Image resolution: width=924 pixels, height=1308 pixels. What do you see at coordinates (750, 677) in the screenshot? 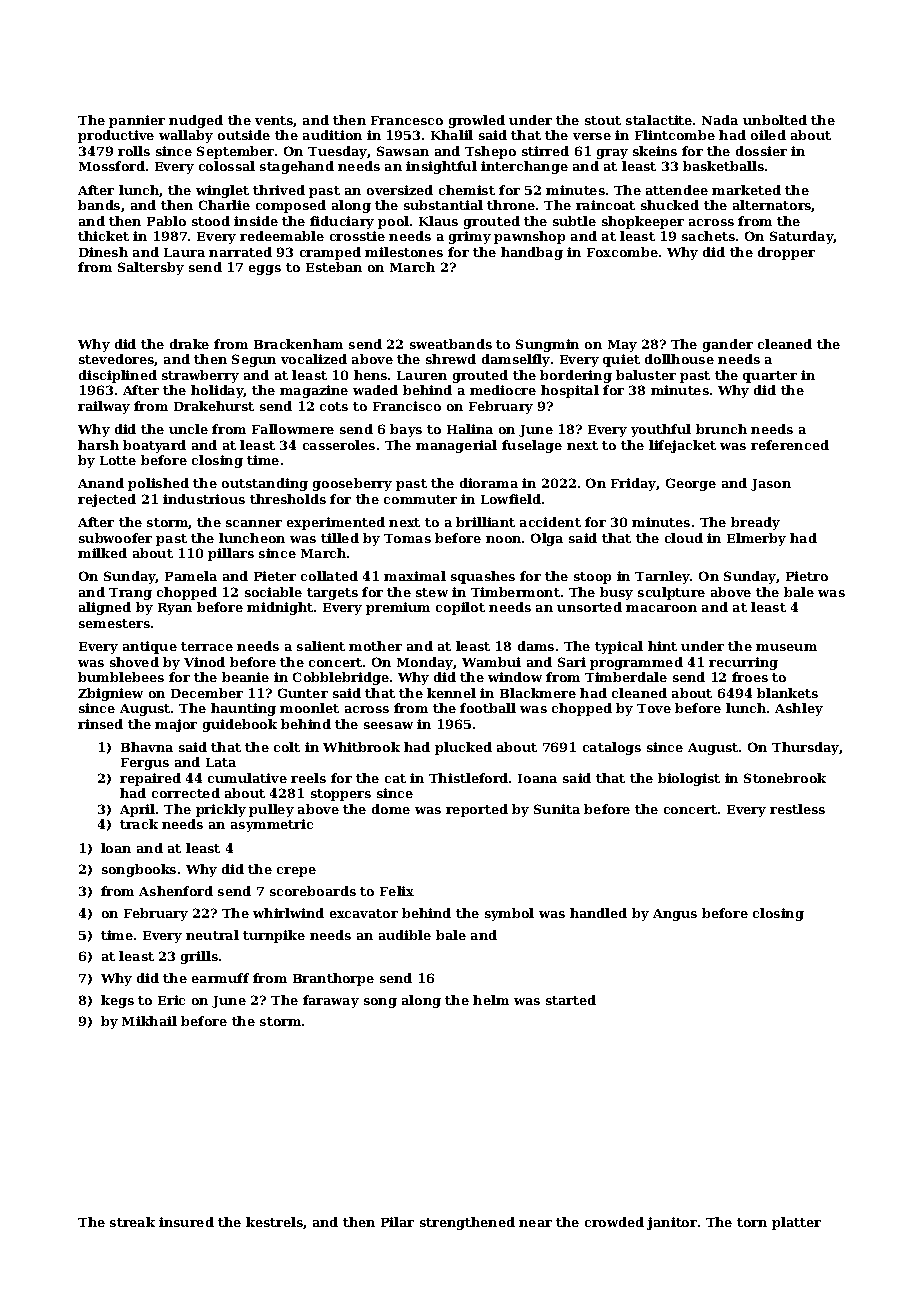
I see `froes` at bounding box center [750, 677].
